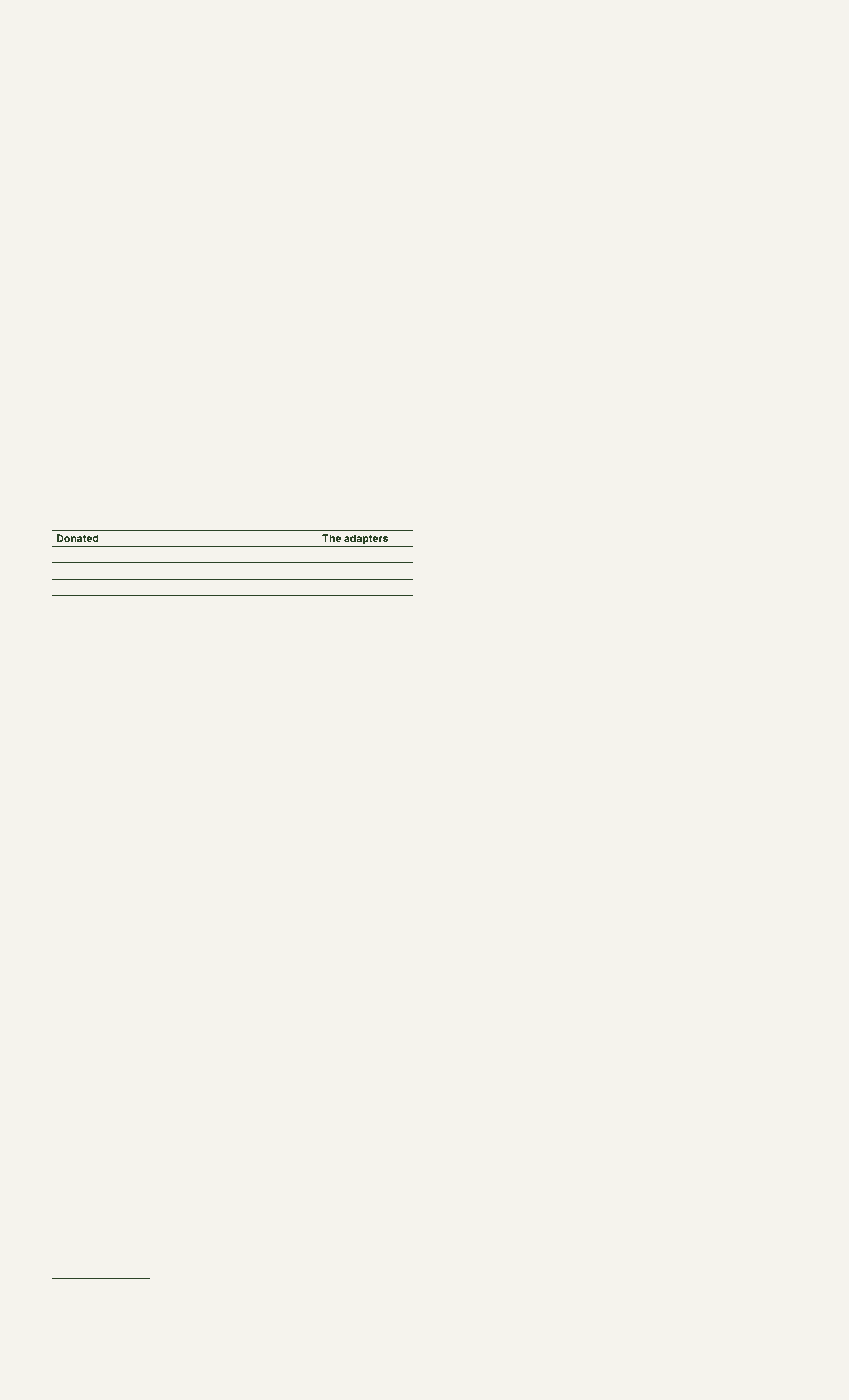  What do you see at coordinates (367, 620) in the image?
I see `Akira` at bounding box center [367, 620].
